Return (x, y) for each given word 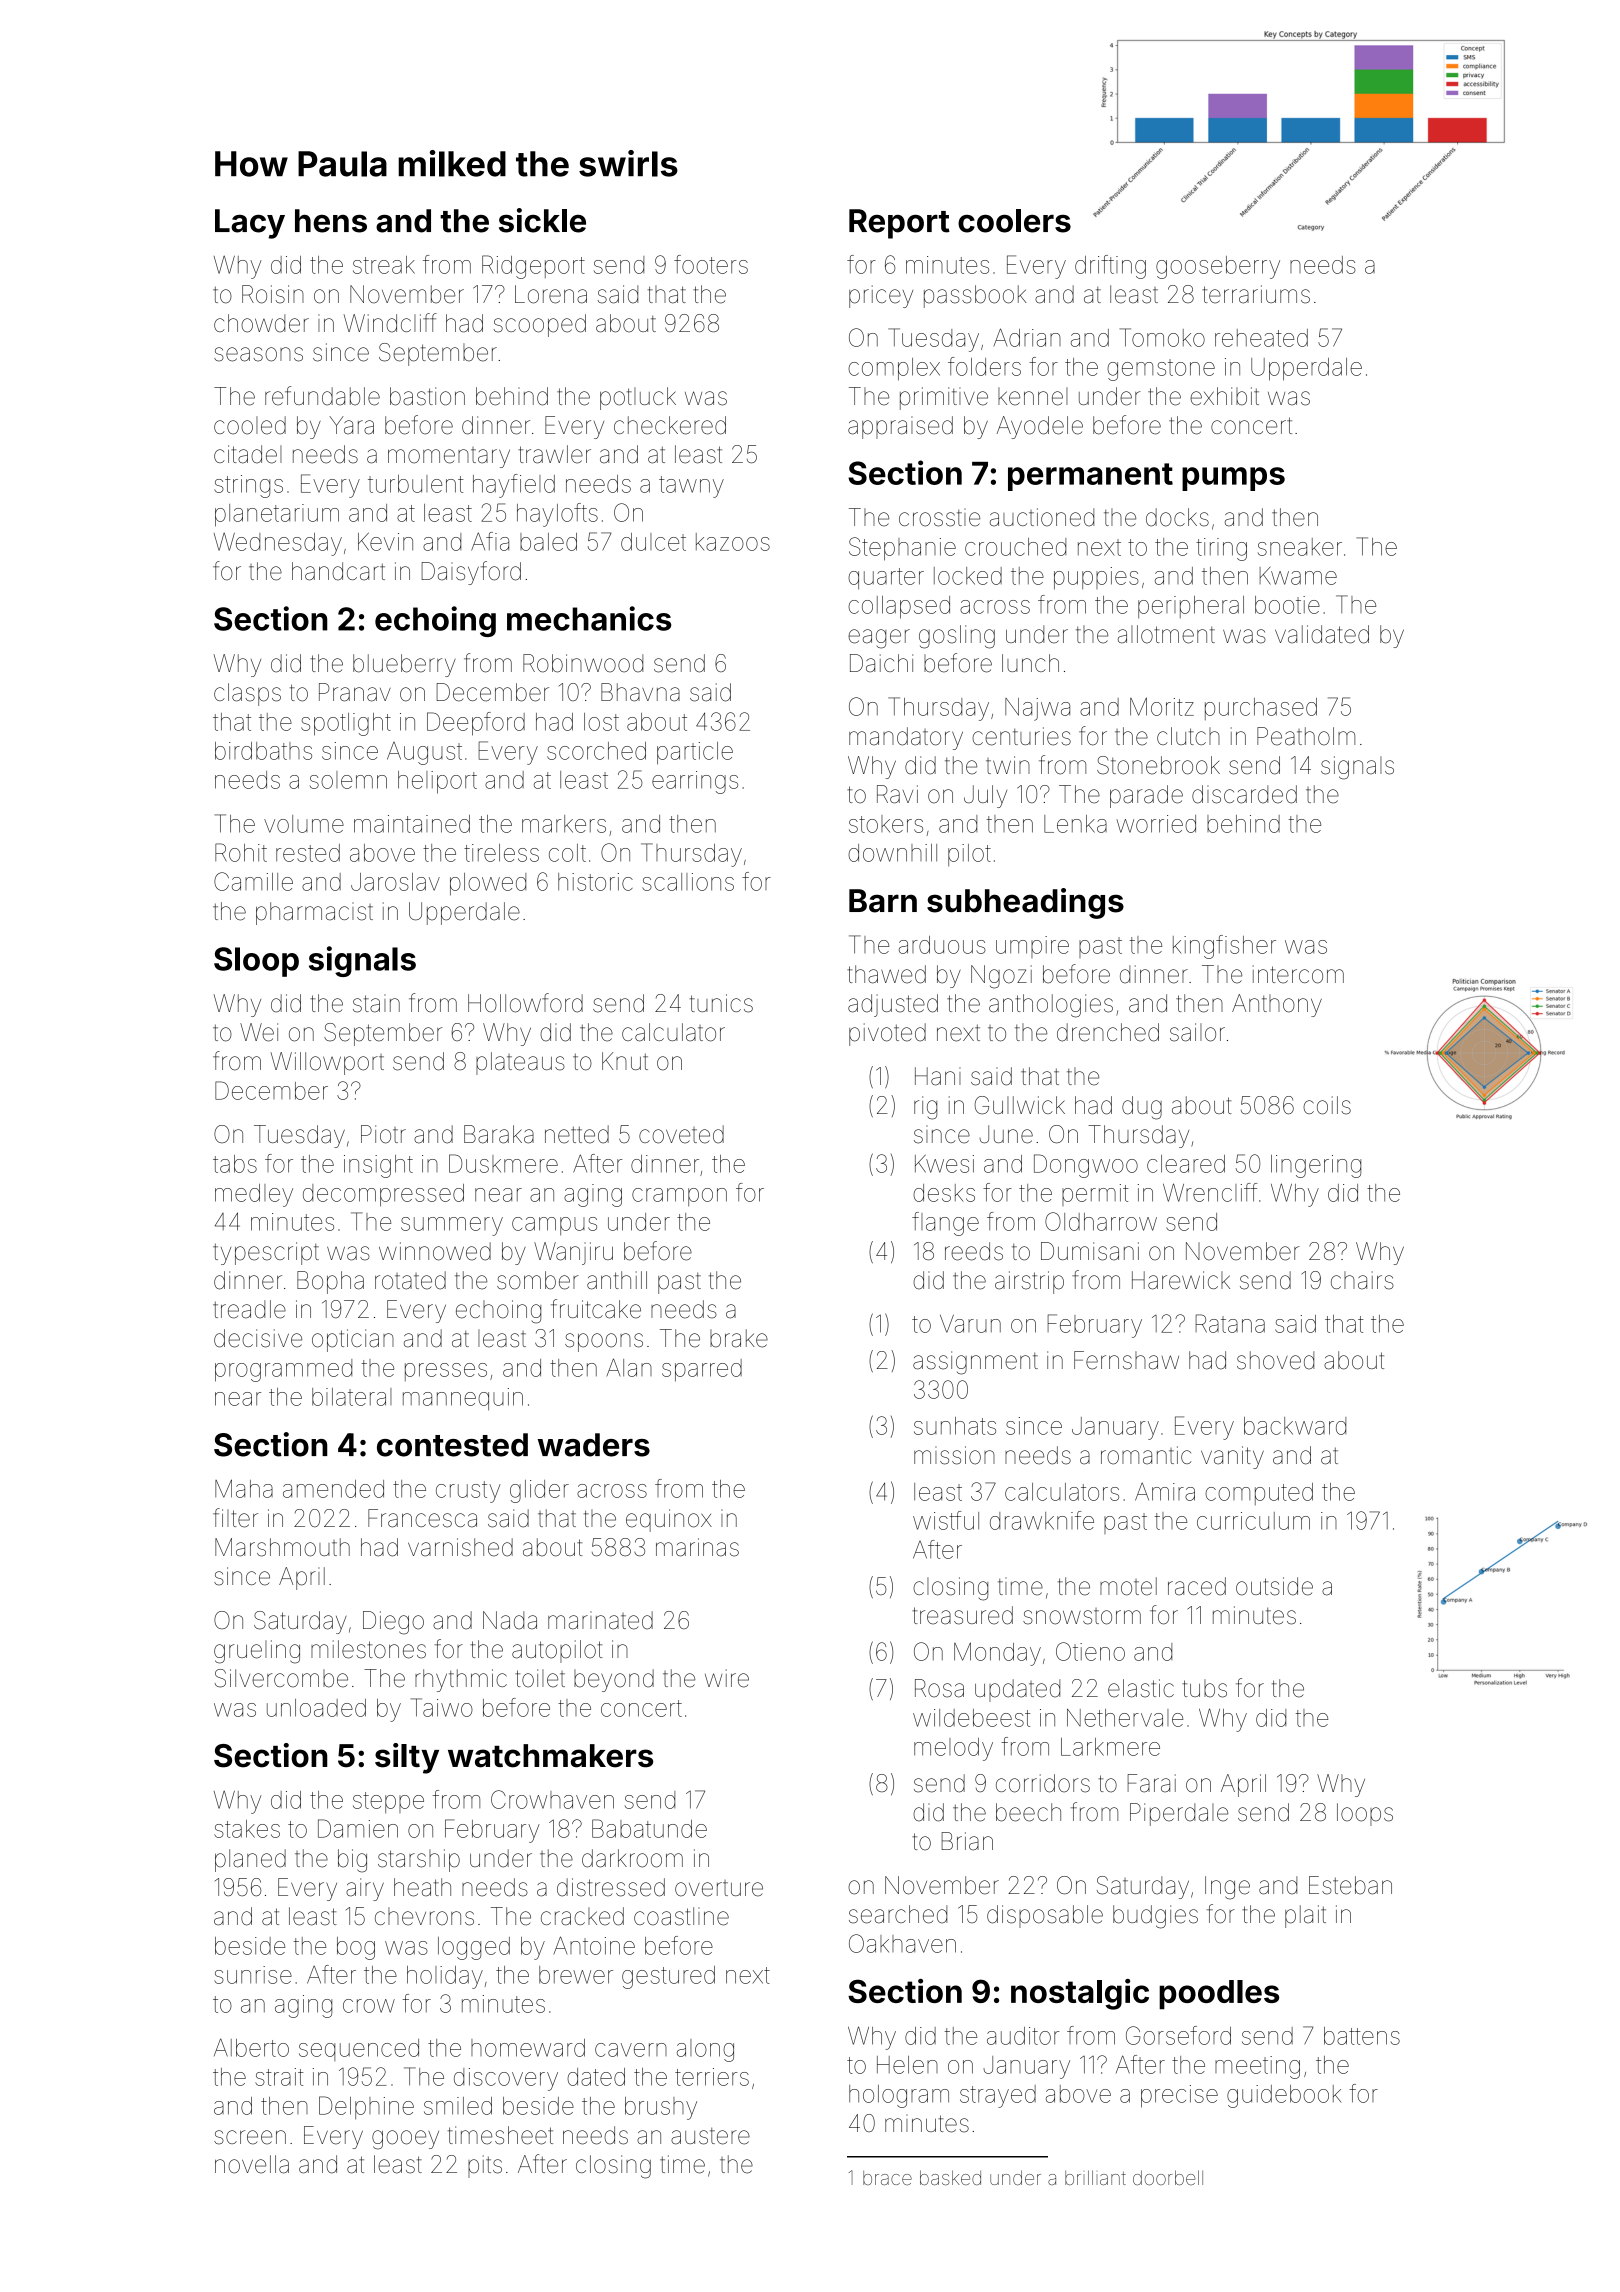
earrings (695, 782)
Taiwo (442, 1707)
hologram (899, 2096)
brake (739, 1338)
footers (711, 264)
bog (356, 1948)
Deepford (476, 724)
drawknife (1042, 1520)
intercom (1298, 974)
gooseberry (1218, 267)
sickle (542, 220)
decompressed (383, 1195)
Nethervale (1125, 1718)
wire (727, 1678)
